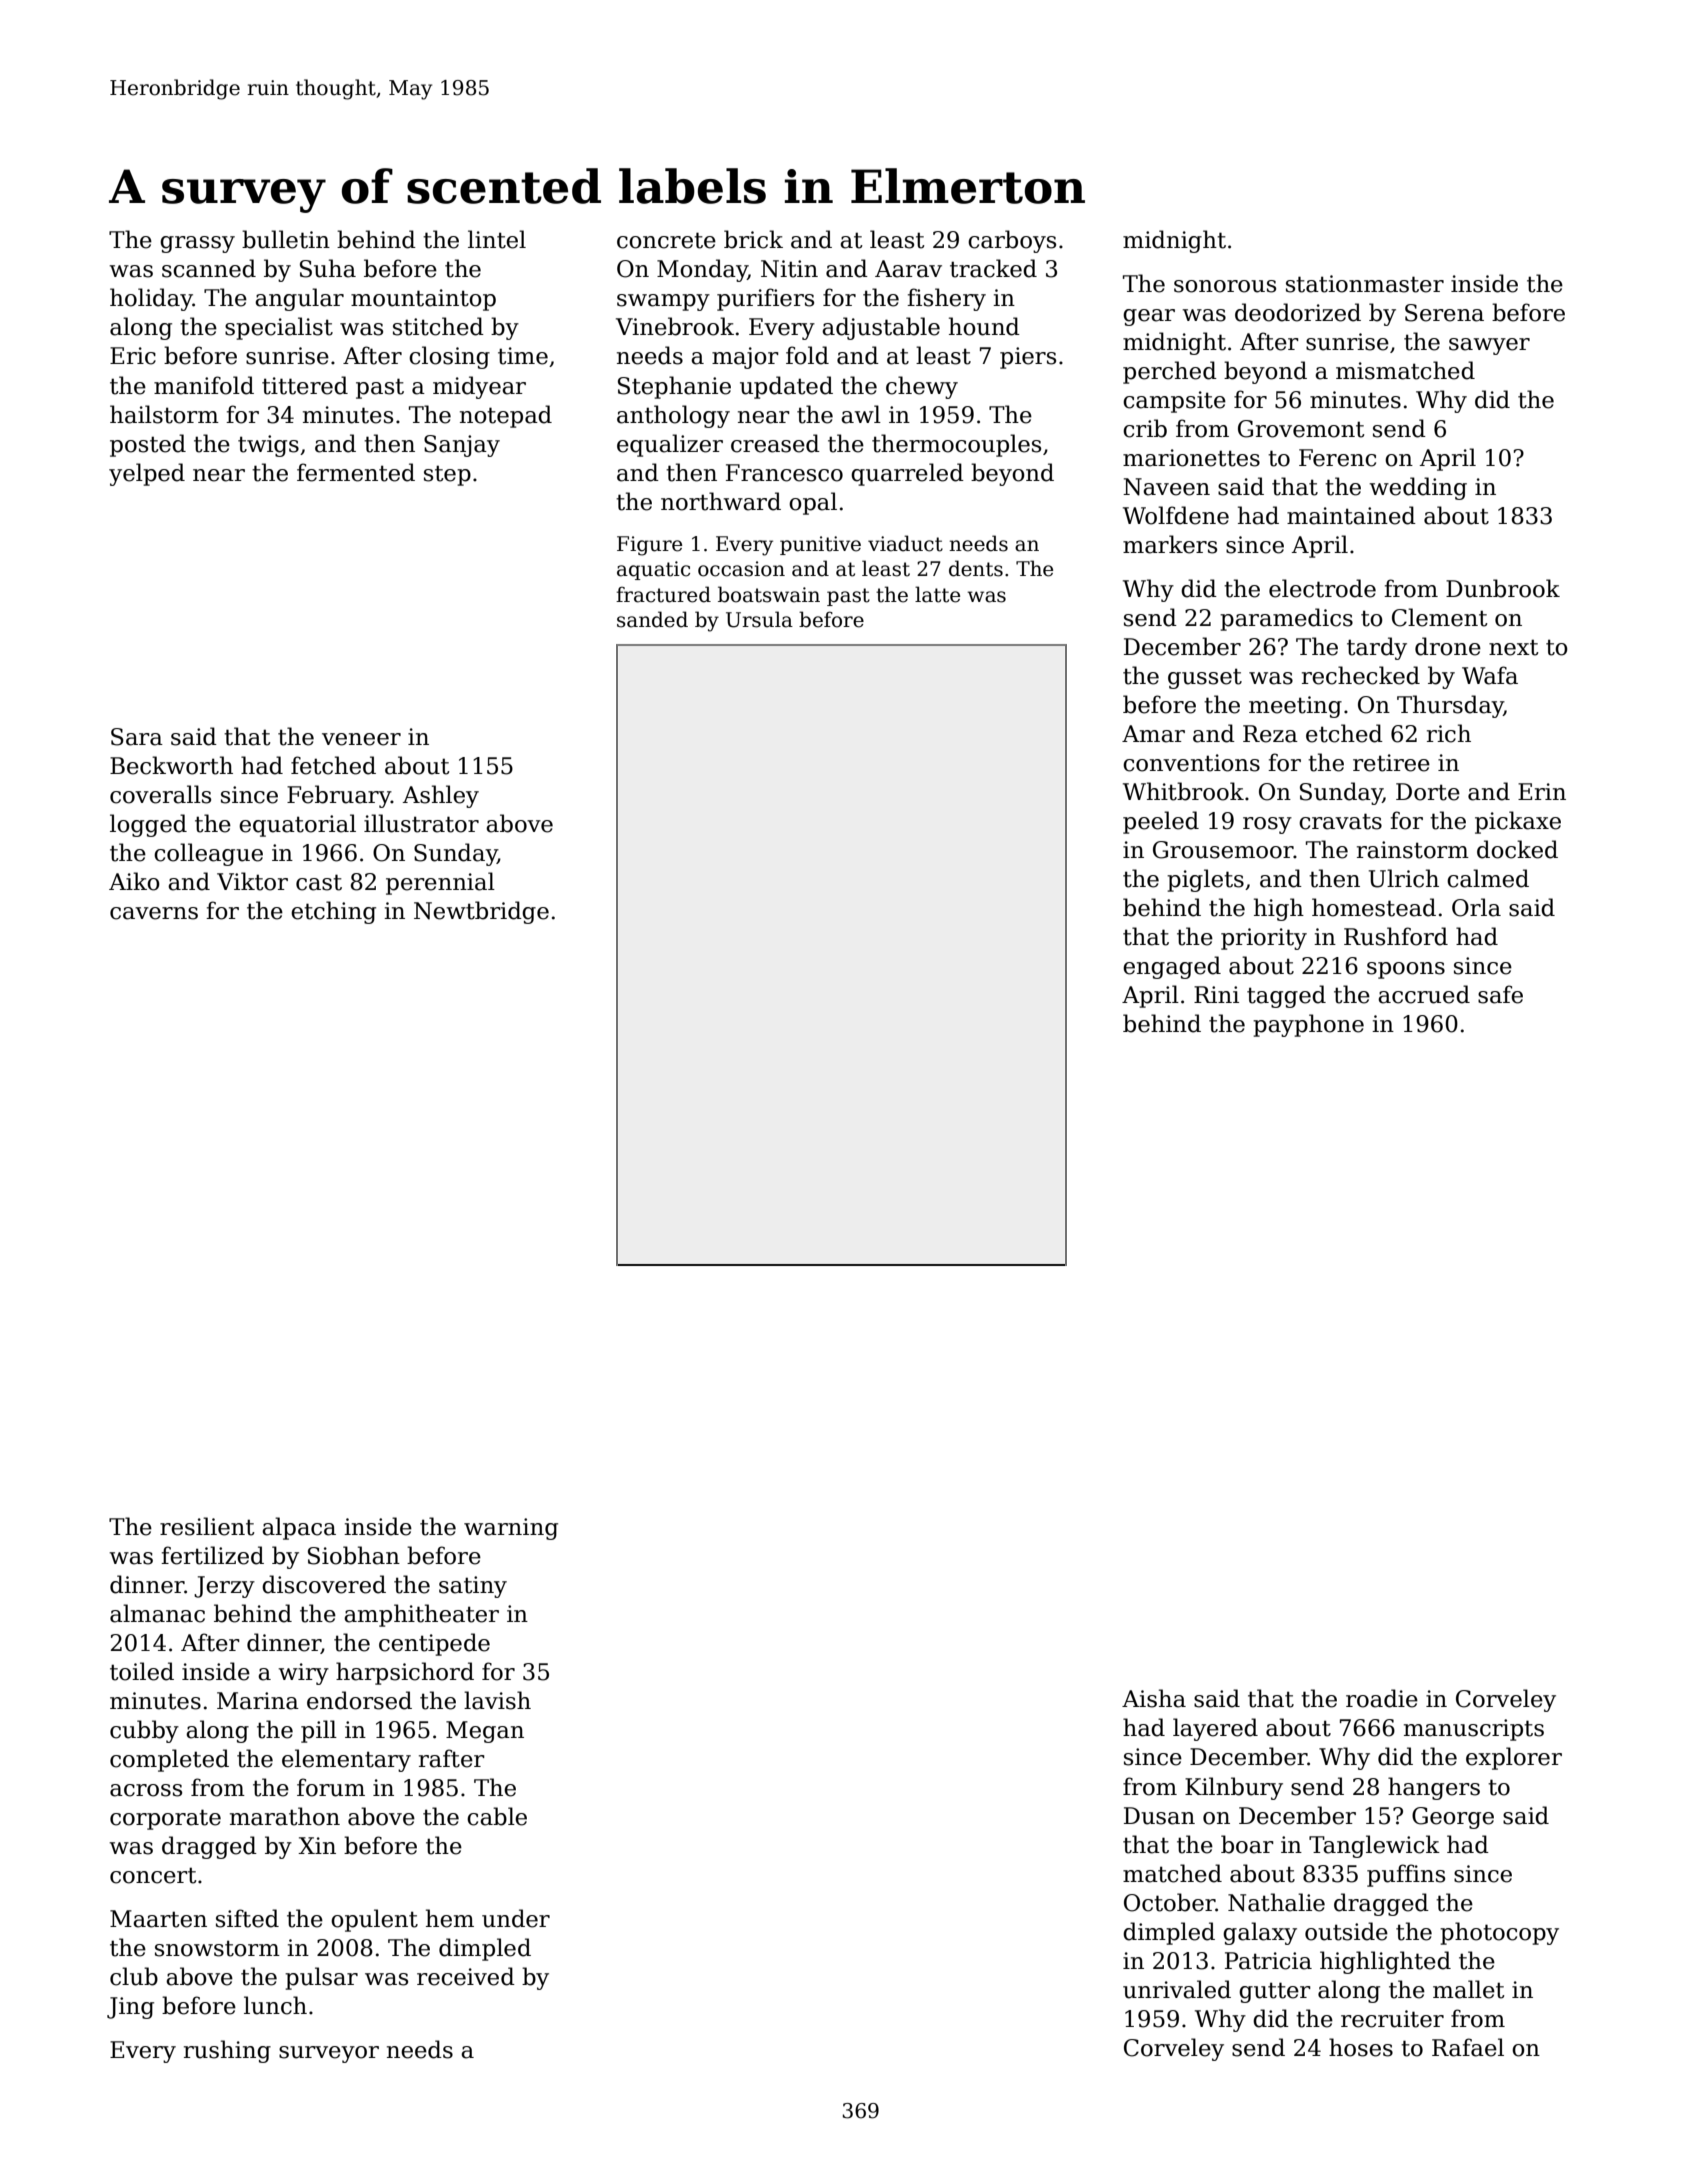 Image resolution: width=1683 pixels, height=2178 pixels. I want to click on piglets, so click(1205, 880).
